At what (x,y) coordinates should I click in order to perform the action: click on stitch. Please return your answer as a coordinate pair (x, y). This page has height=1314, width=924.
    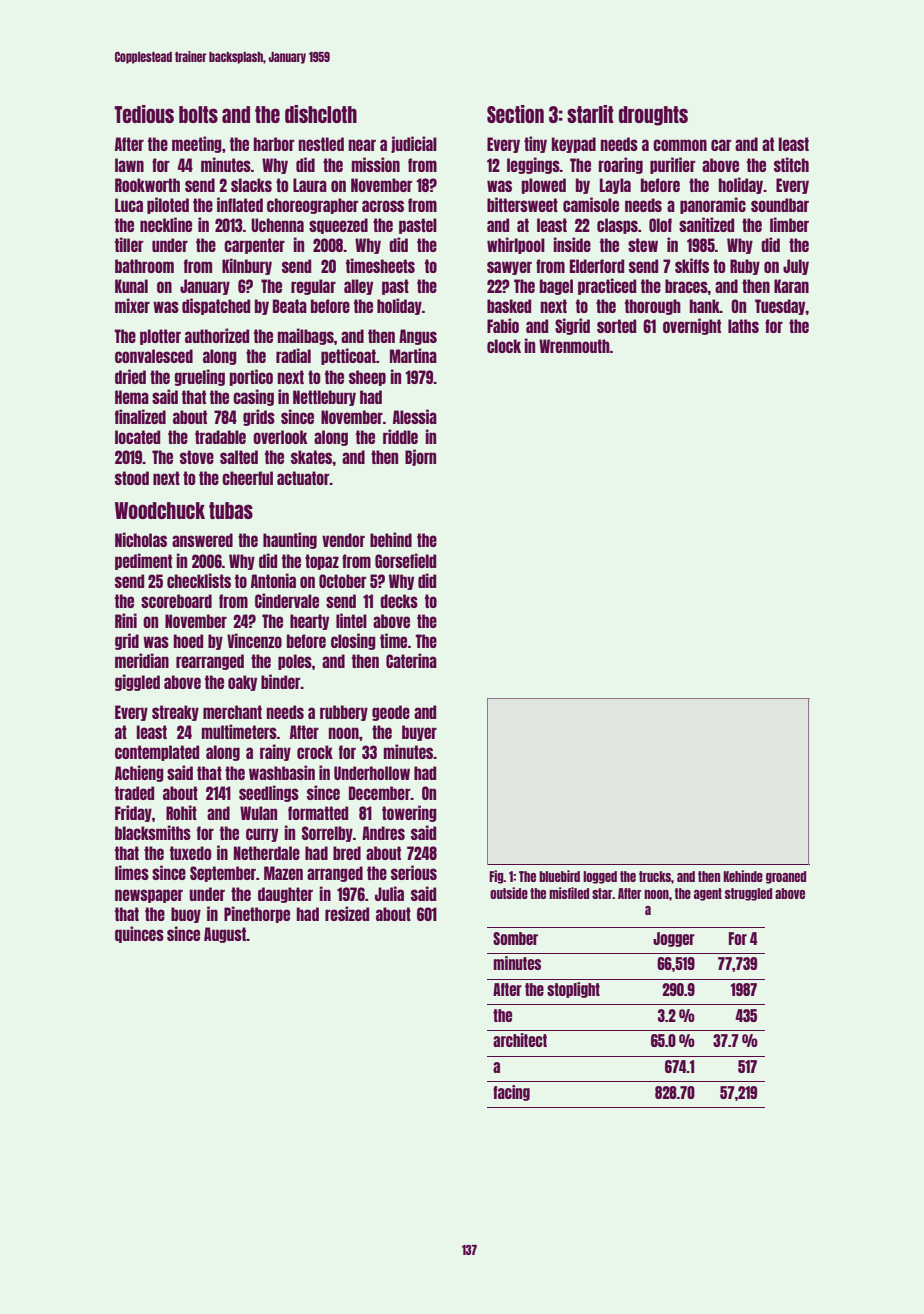
    Looking at the image, I should click on (791, 164).
